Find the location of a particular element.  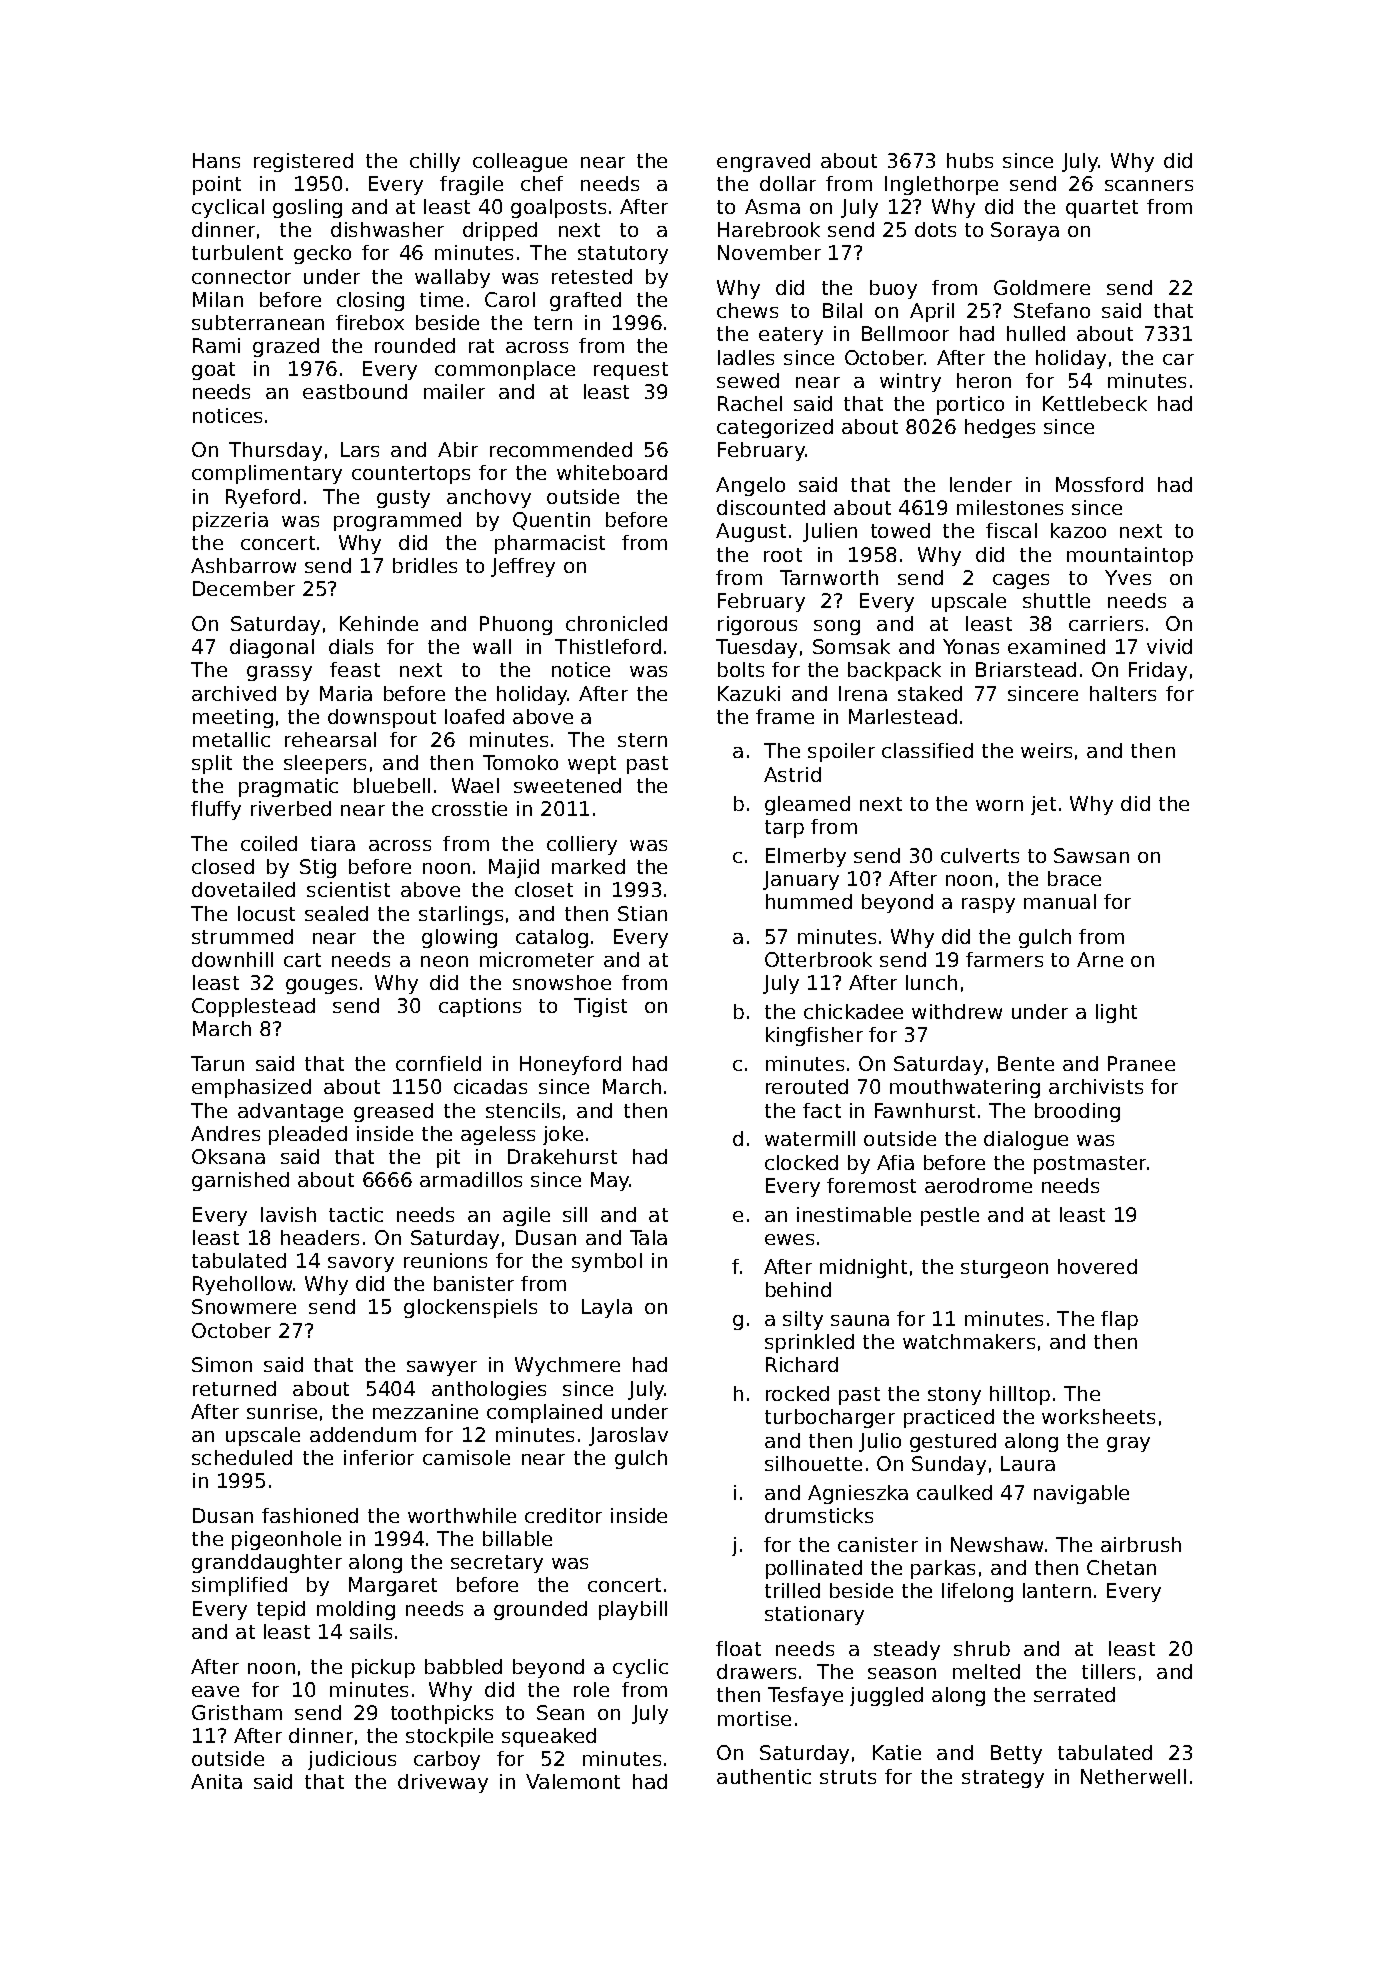

rerouted is located at coordinates (807, 1086).
